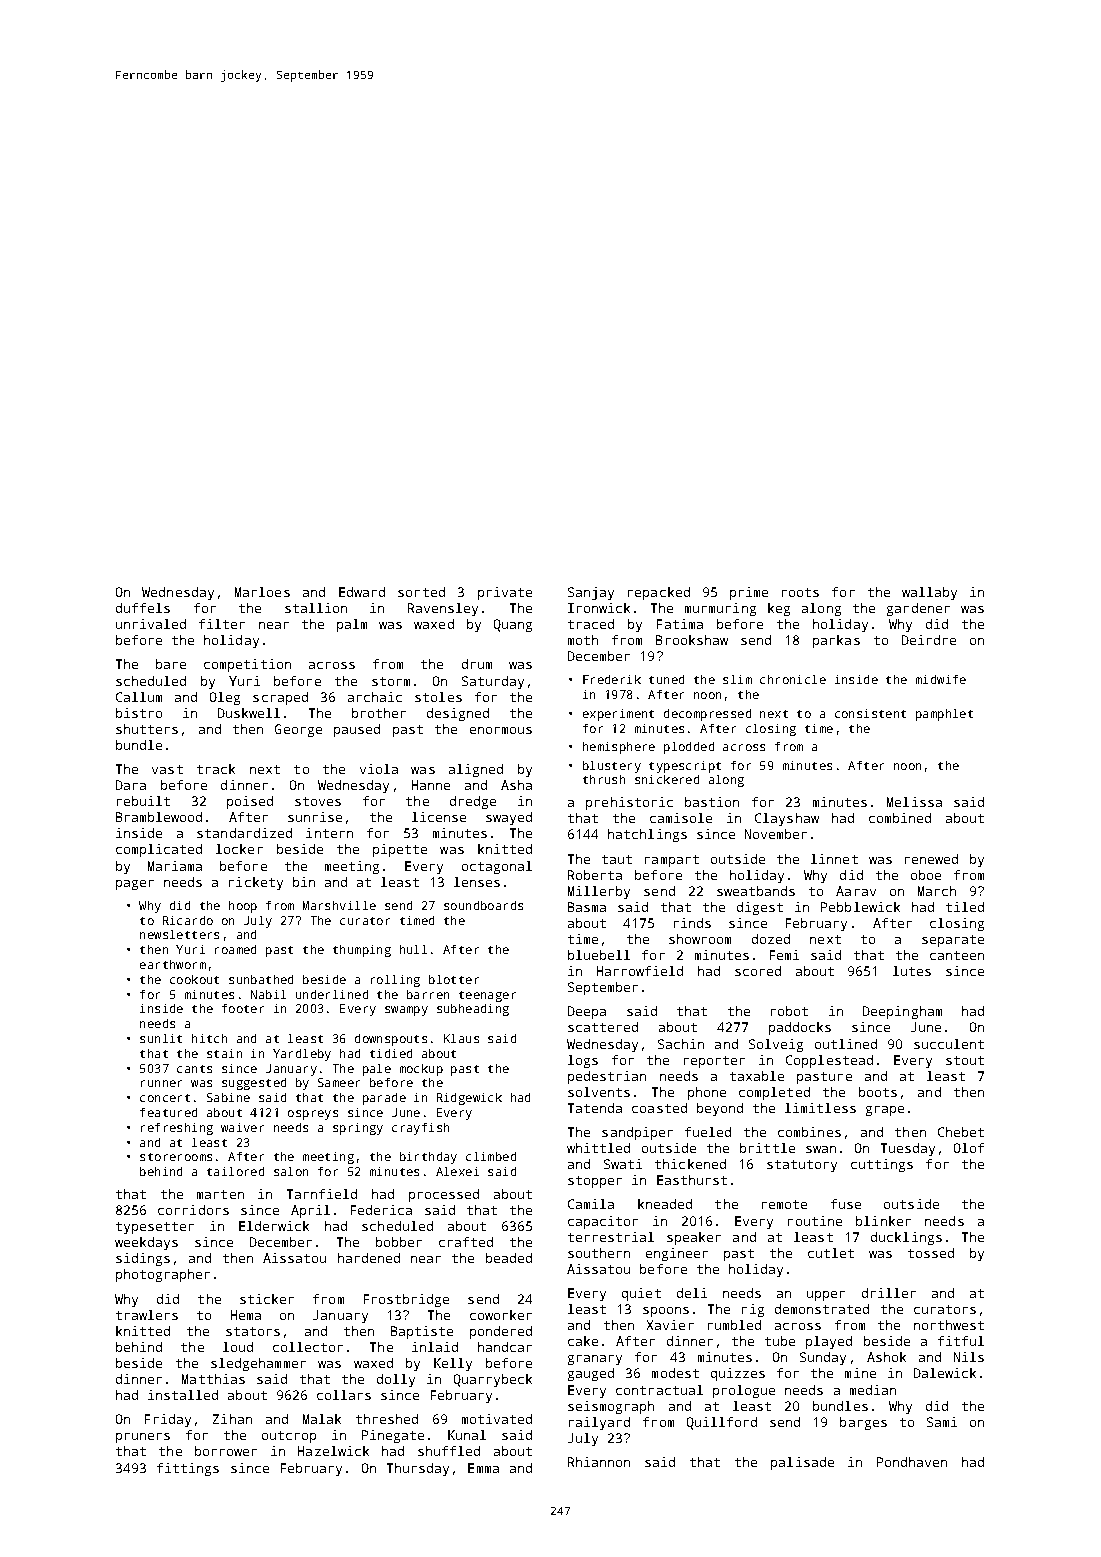 This document has width=1101, height=1557. Describe the element at coordinates (268, 994) in the document. I see `Nabil` at that location.
